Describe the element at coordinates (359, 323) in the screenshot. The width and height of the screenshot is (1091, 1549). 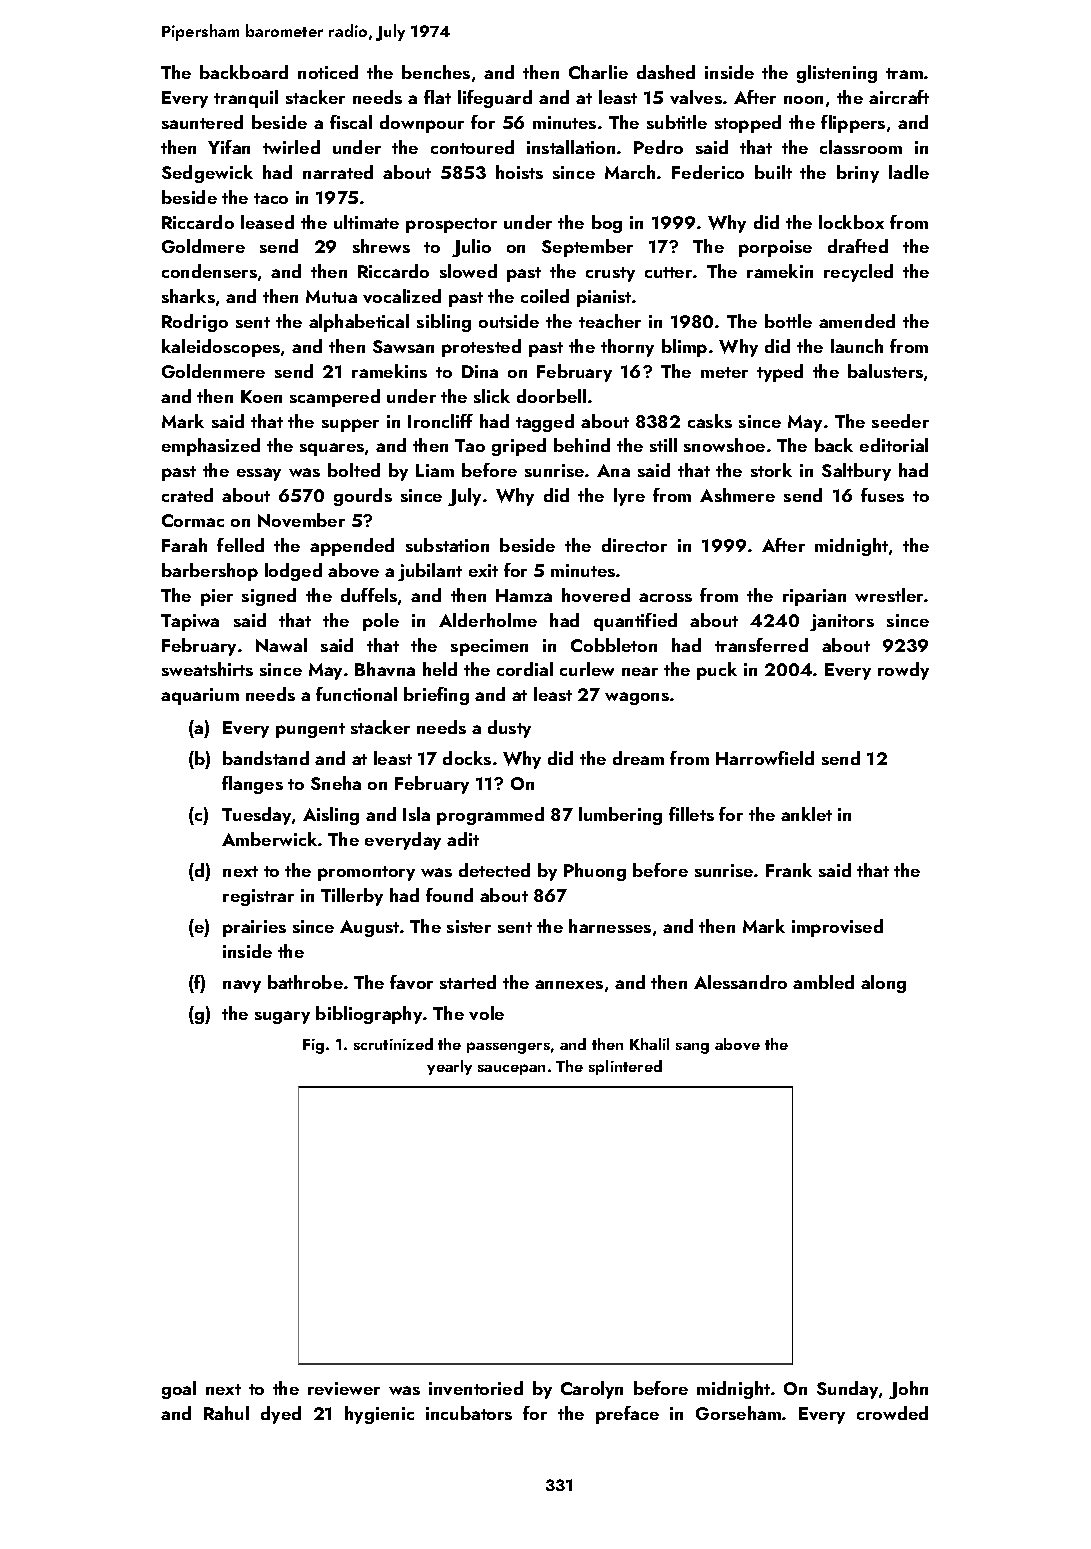
I see `alphabetical` at that location.
